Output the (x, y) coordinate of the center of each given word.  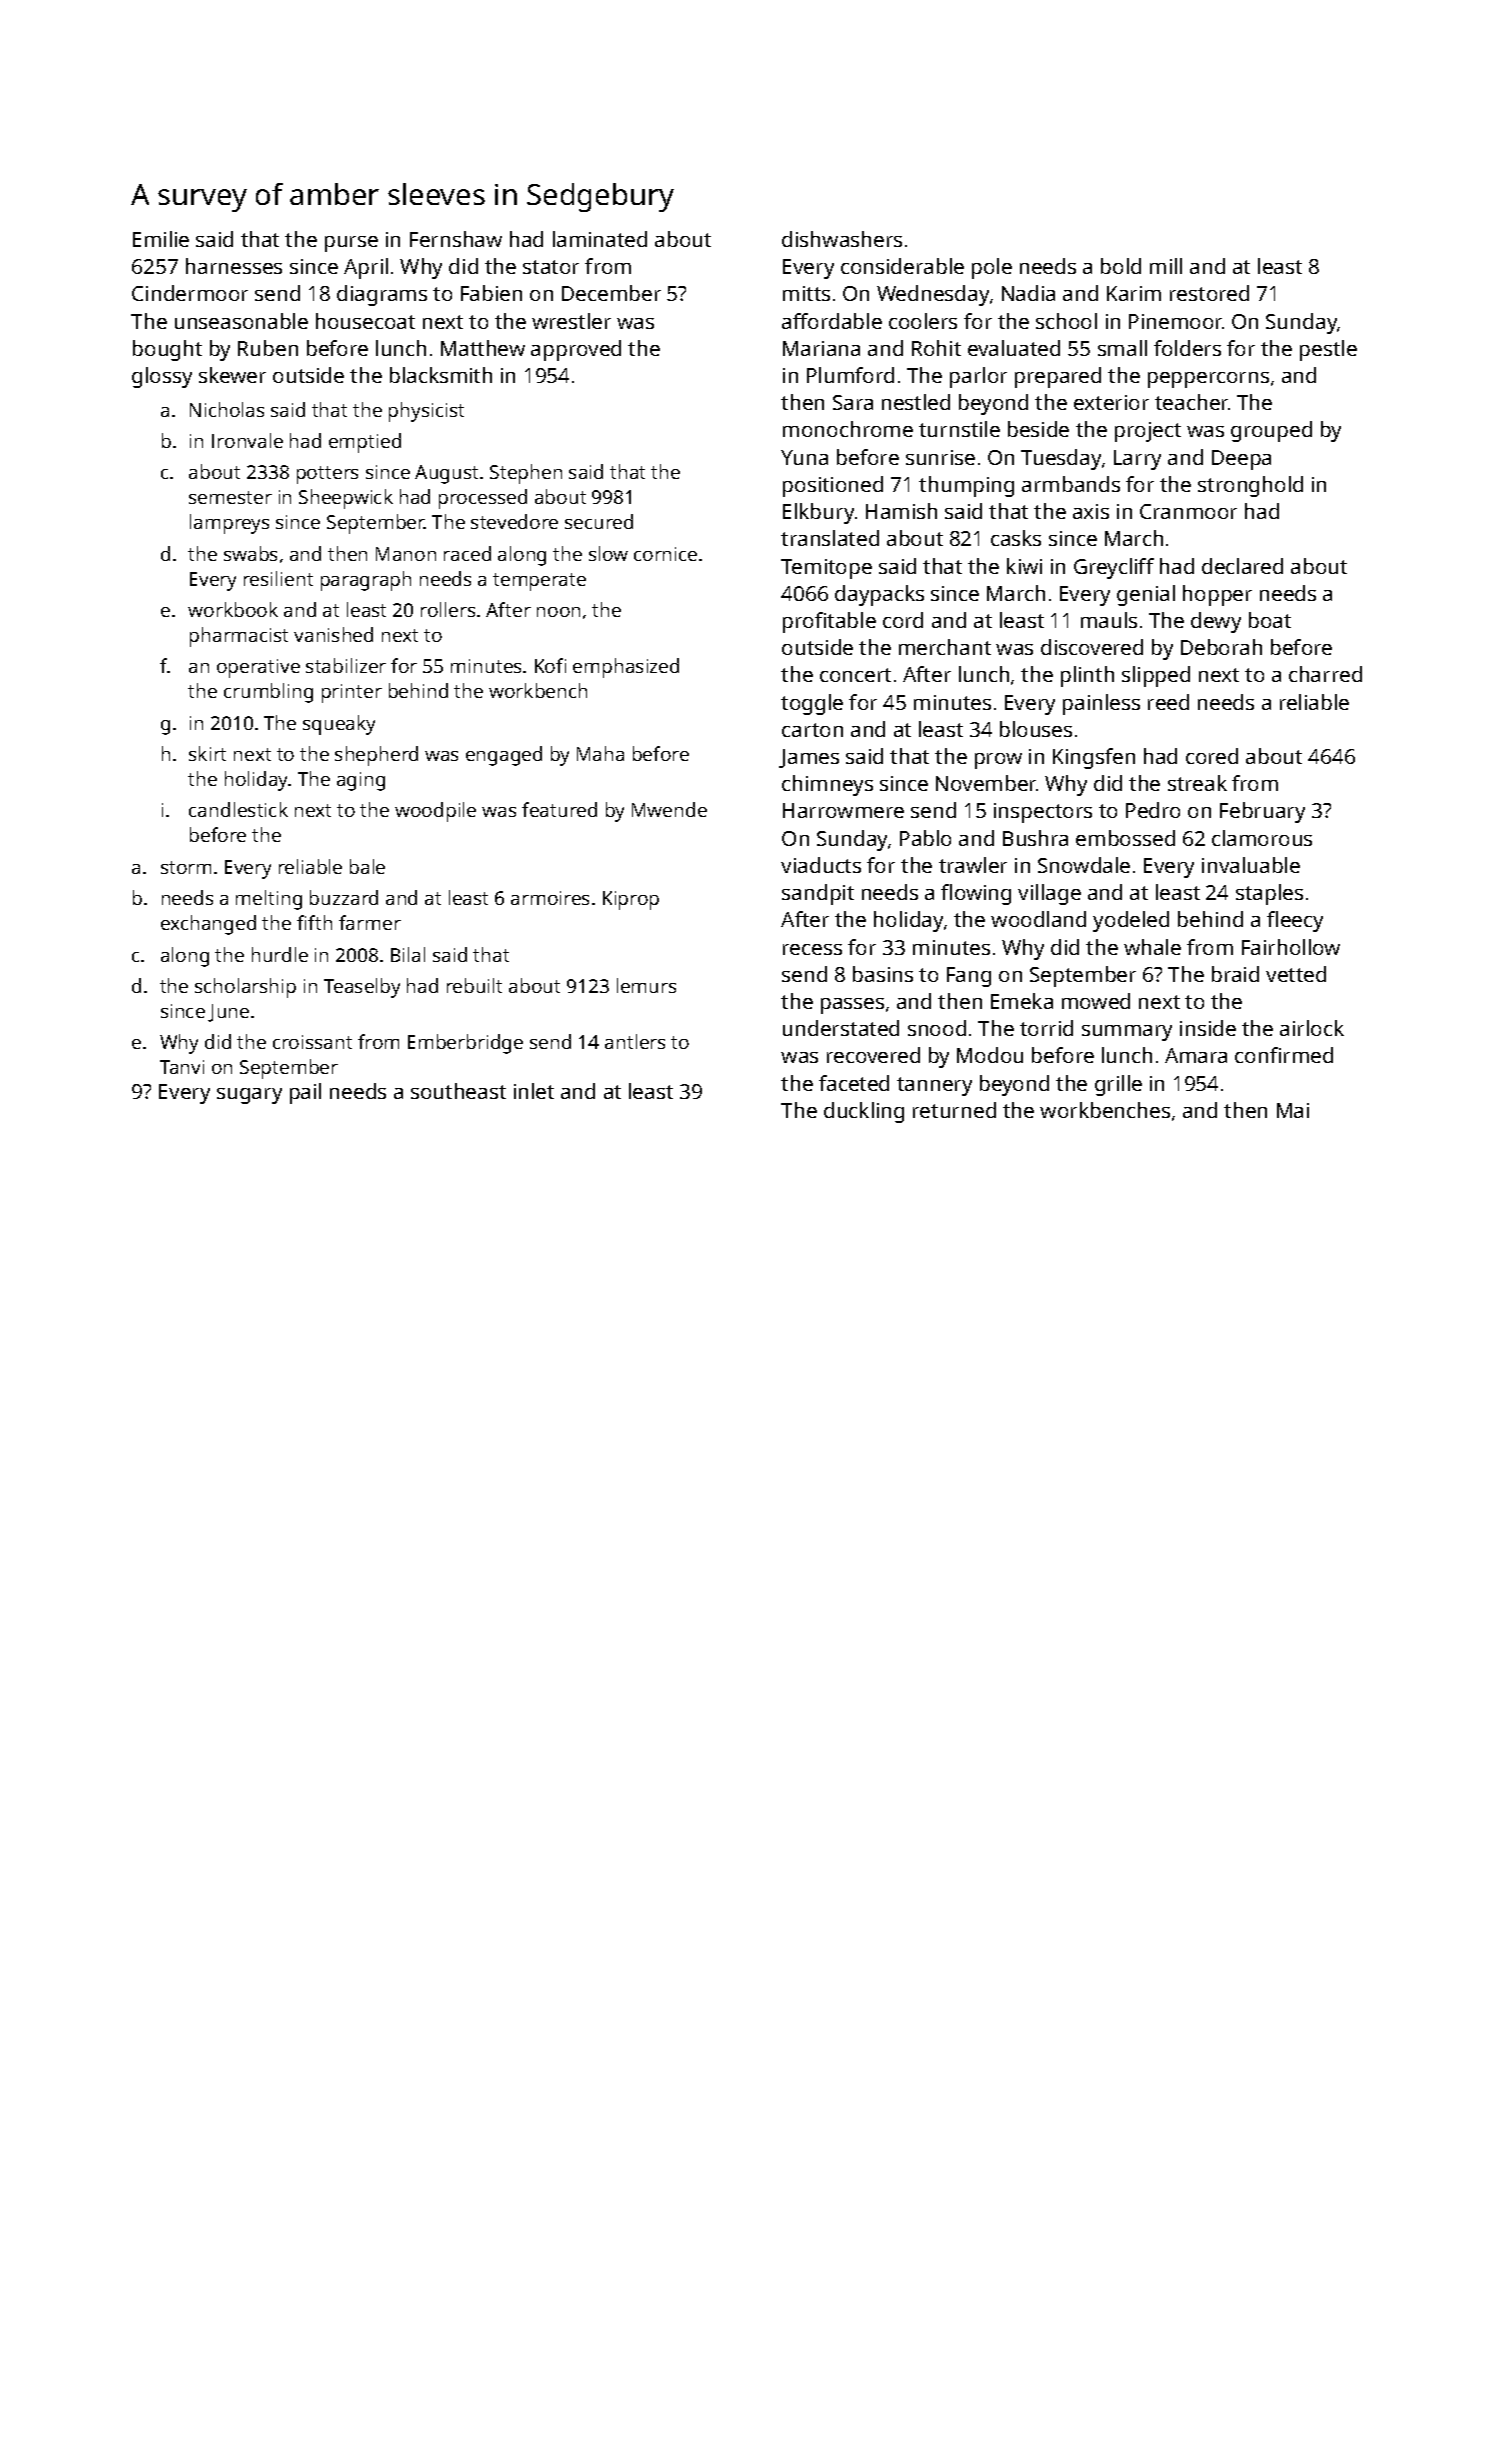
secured (599, 521)
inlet (534, 1091)
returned (954, 1110)
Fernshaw (456, 239)
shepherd (376, 756)
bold (1121, 266)
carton (812, 730)
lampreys (229, 524)
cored (1212, 756)
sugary (249, 1096)
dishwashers (842, 239)
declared (1242, 566)
